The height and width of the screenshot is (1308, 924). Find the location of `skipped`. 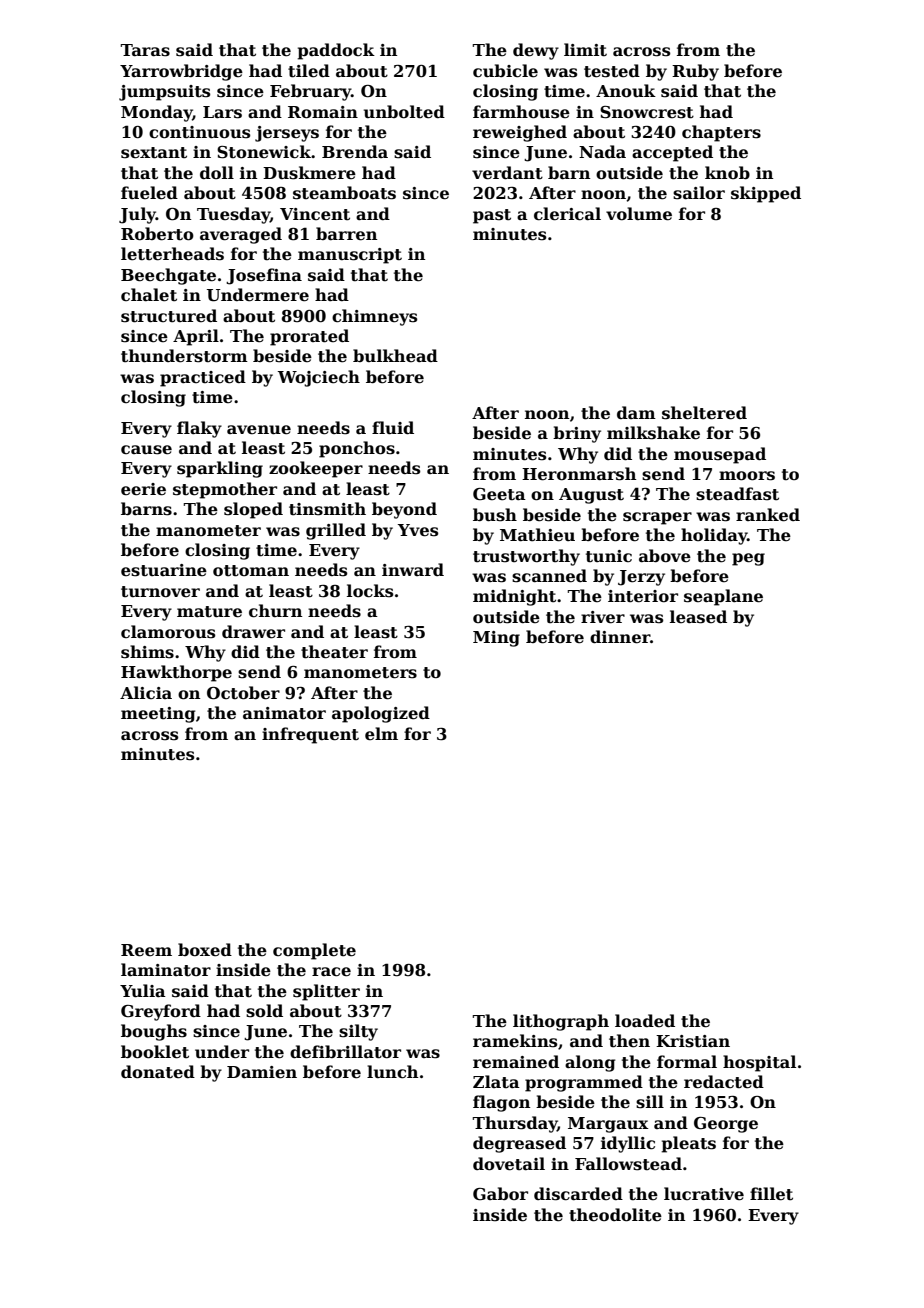

skipped is located at coordinates (766, 194).
